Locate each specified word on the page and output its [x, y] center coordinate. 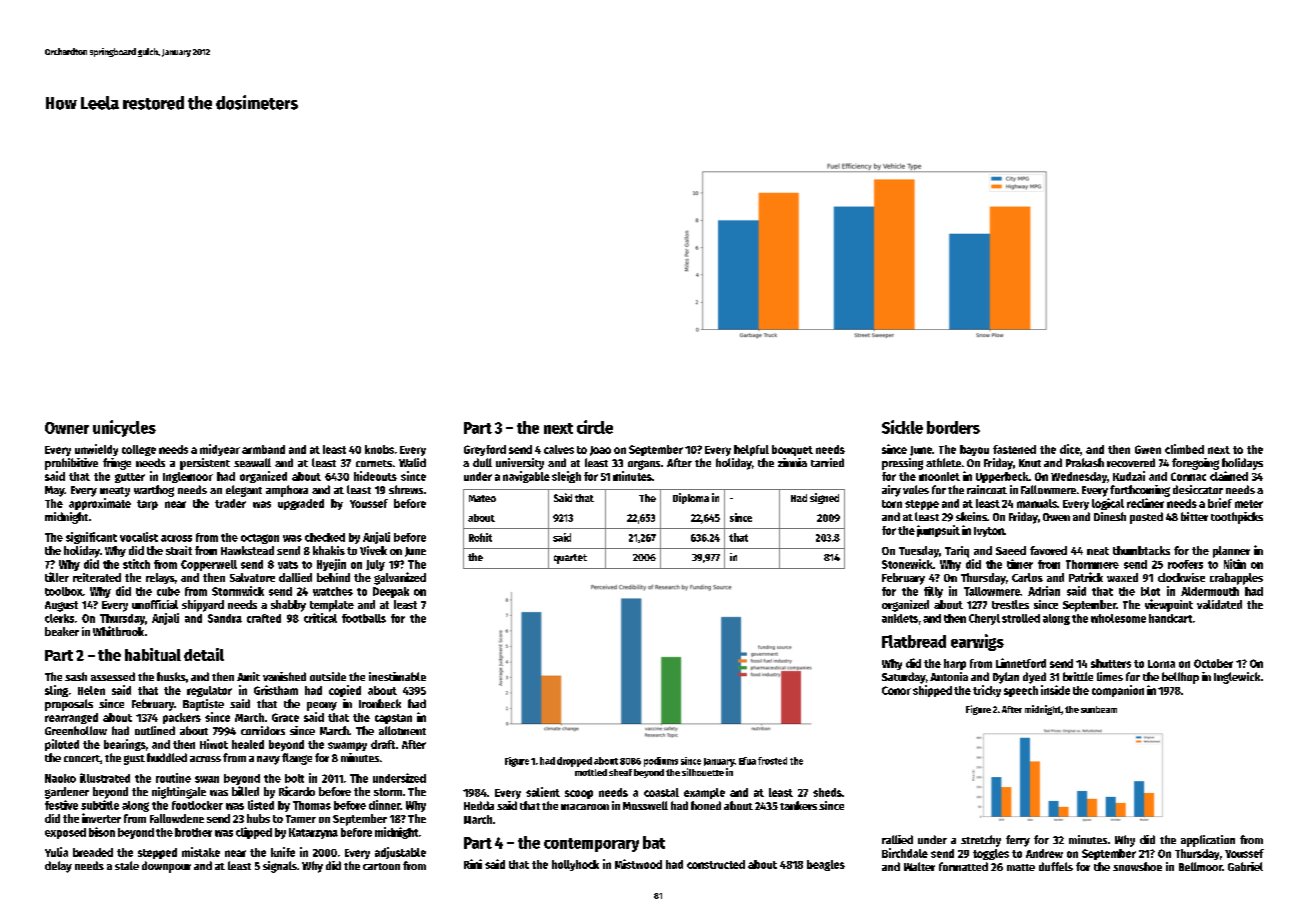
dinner [384, 805]
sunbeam [1099, 709]
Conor [896, 690]
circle [595, 427]
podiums [661, 762]
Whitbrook [118, 631]
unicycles [124, 428]
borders [953, 427]
